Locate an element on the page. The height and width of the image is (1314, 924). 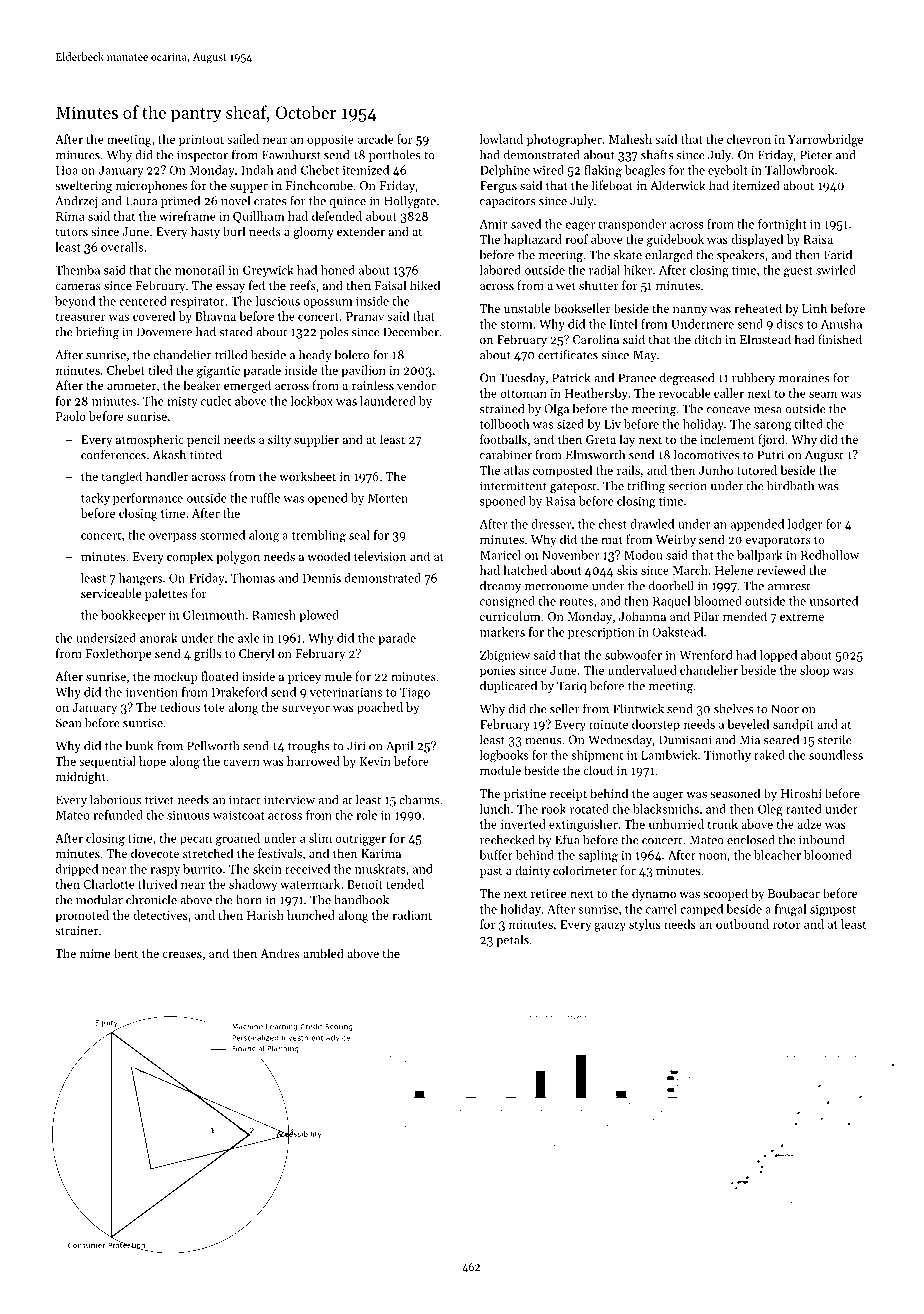
sterile is located at coordinates (835, 739).
